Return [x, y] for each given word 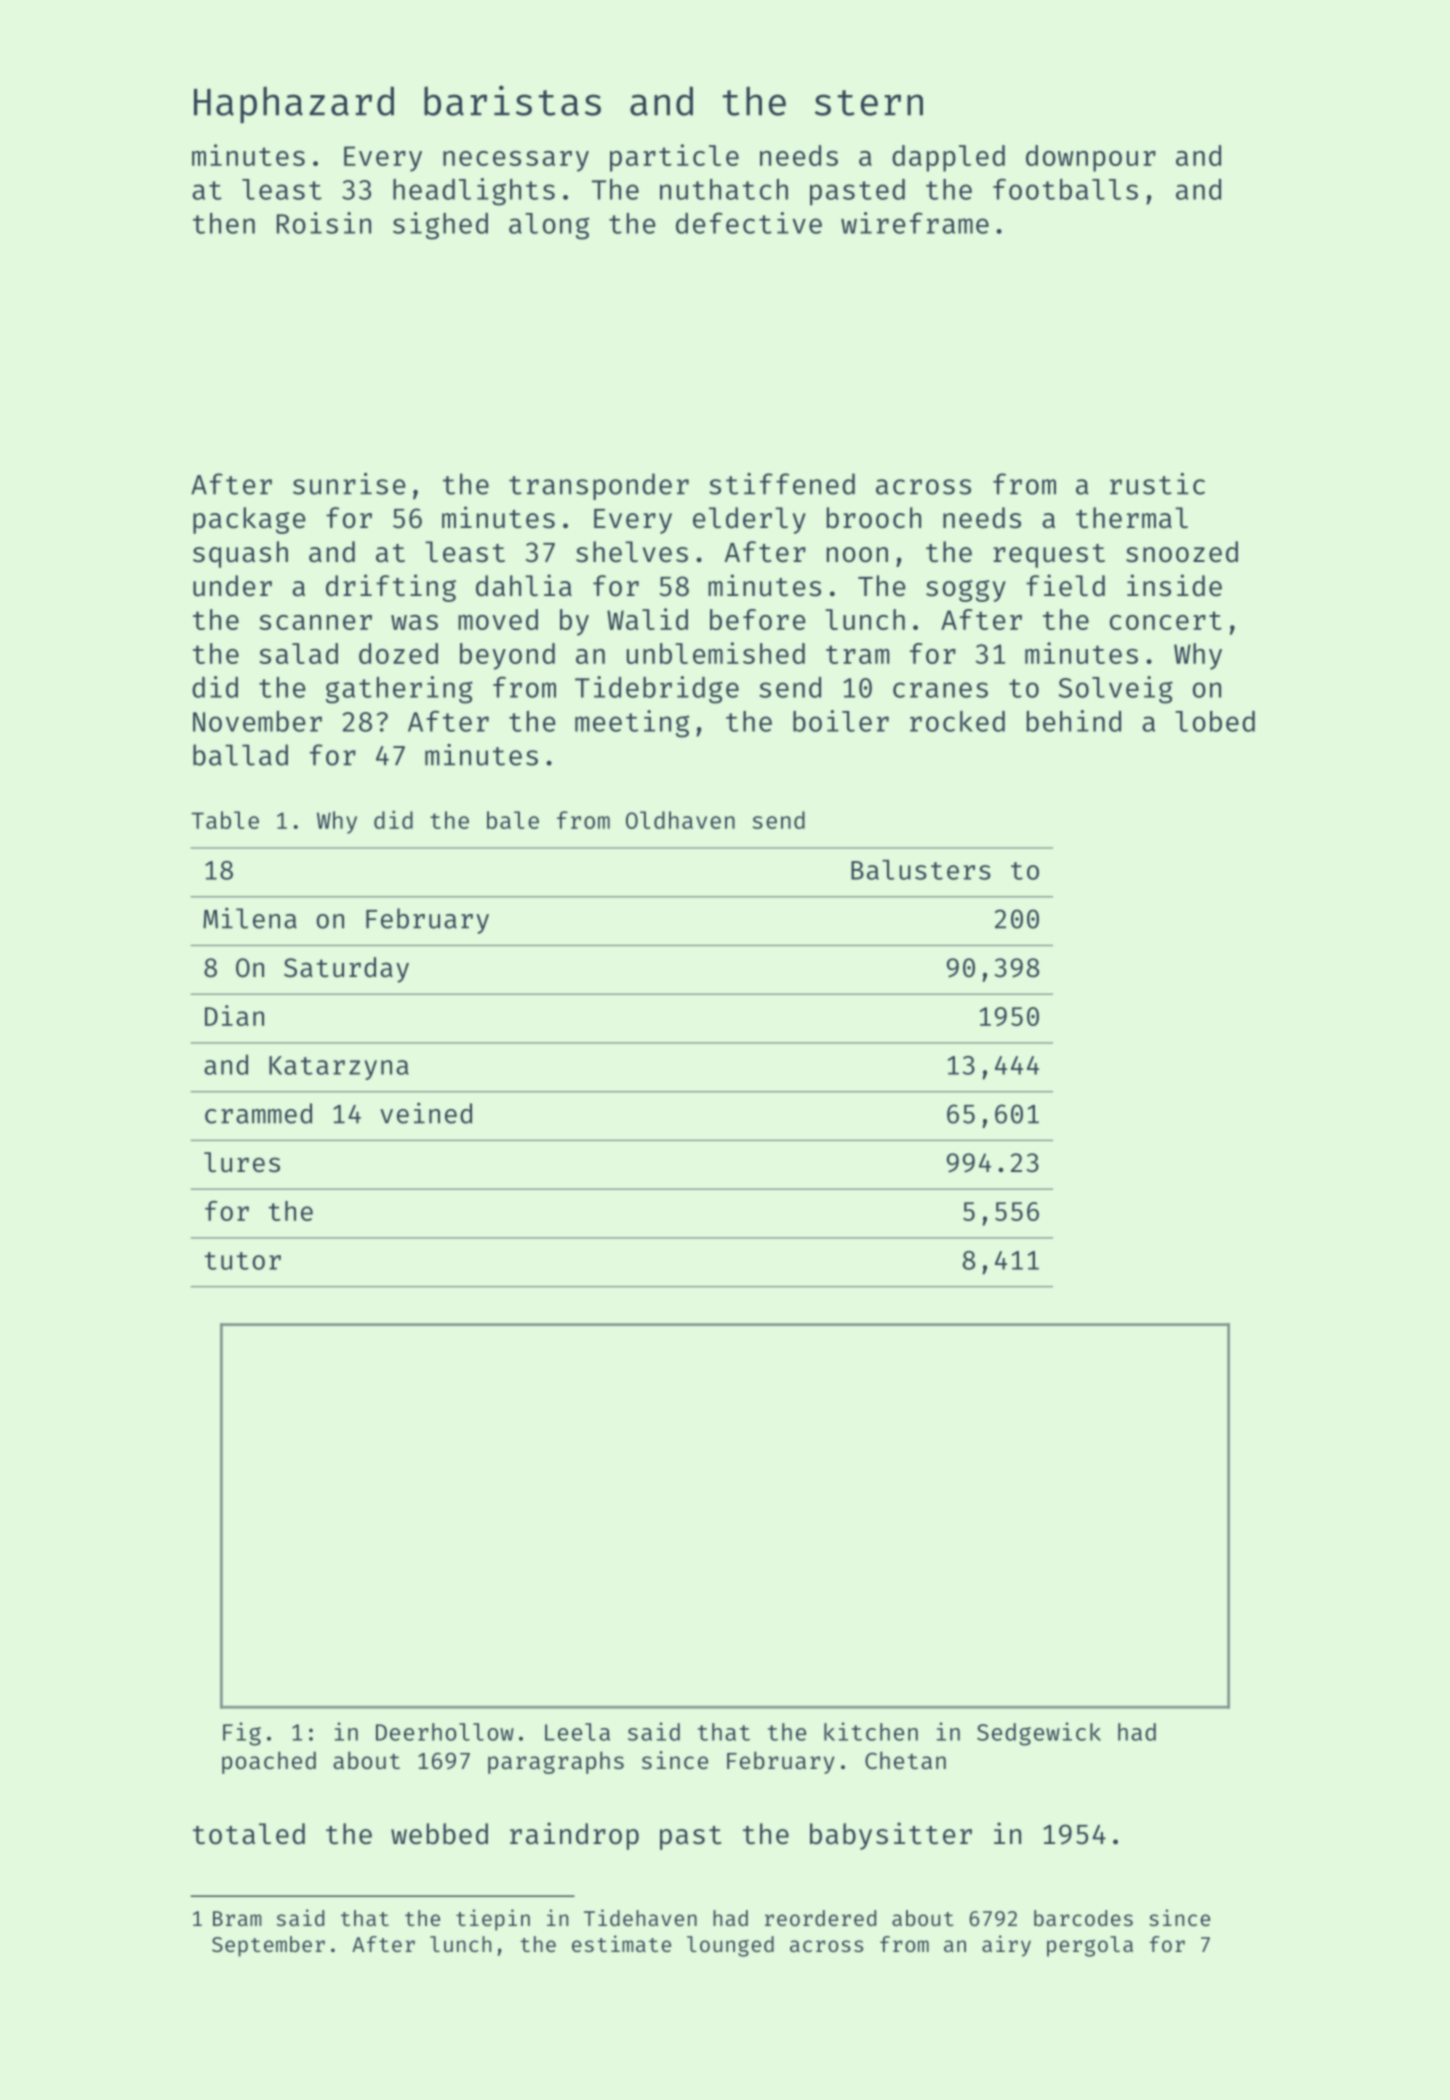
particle [674, 158]
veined [426, 1113]
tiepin [493, 1920]
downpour [1091, 158]
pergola [1090, 1946]
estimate [621, 1943]
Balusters [921, 870]
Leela [577, 1732]
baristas [512, 100]
